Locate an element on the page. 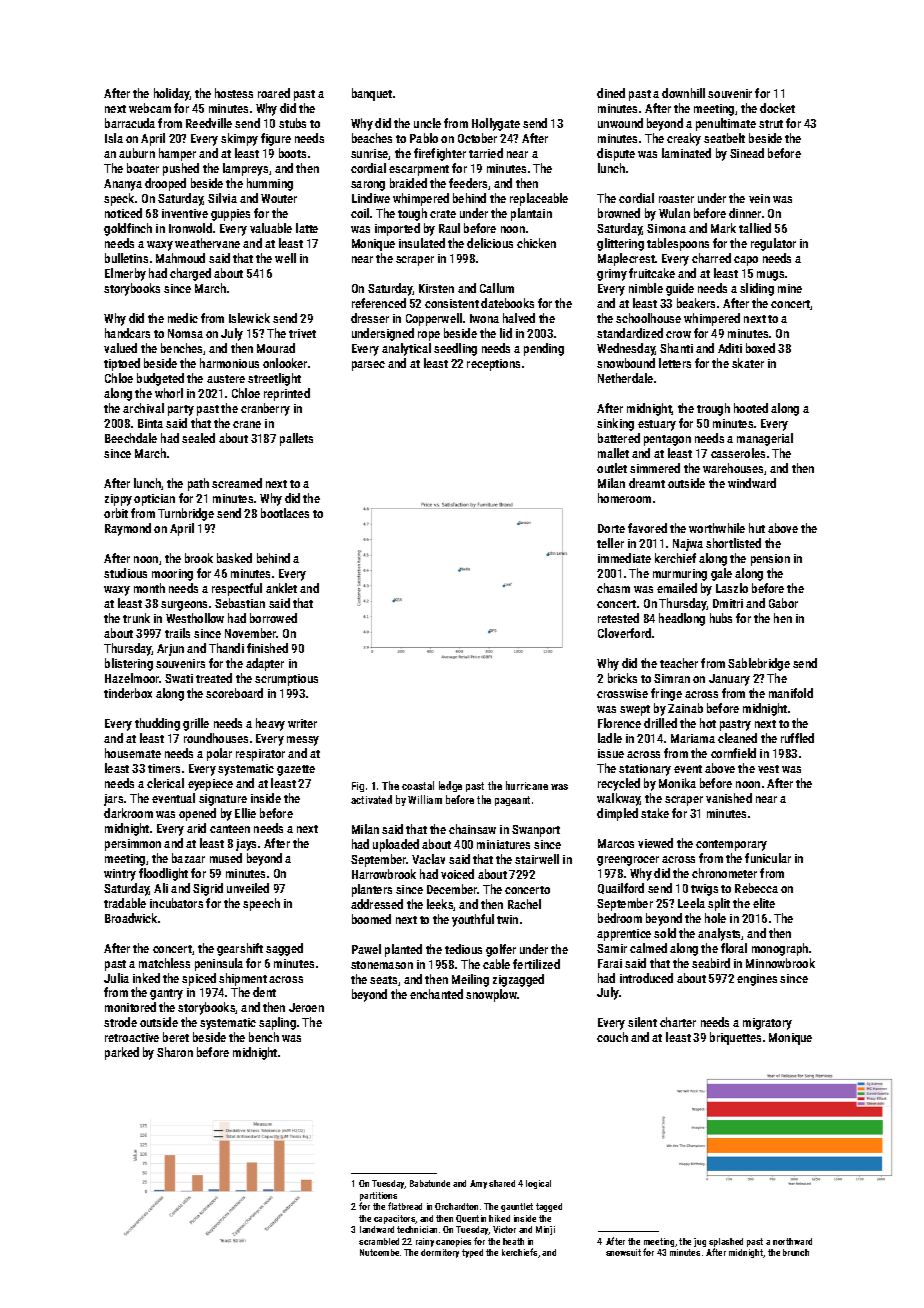 The image size is (924, 1308). enchanted is located at coordinates (436, 994).
